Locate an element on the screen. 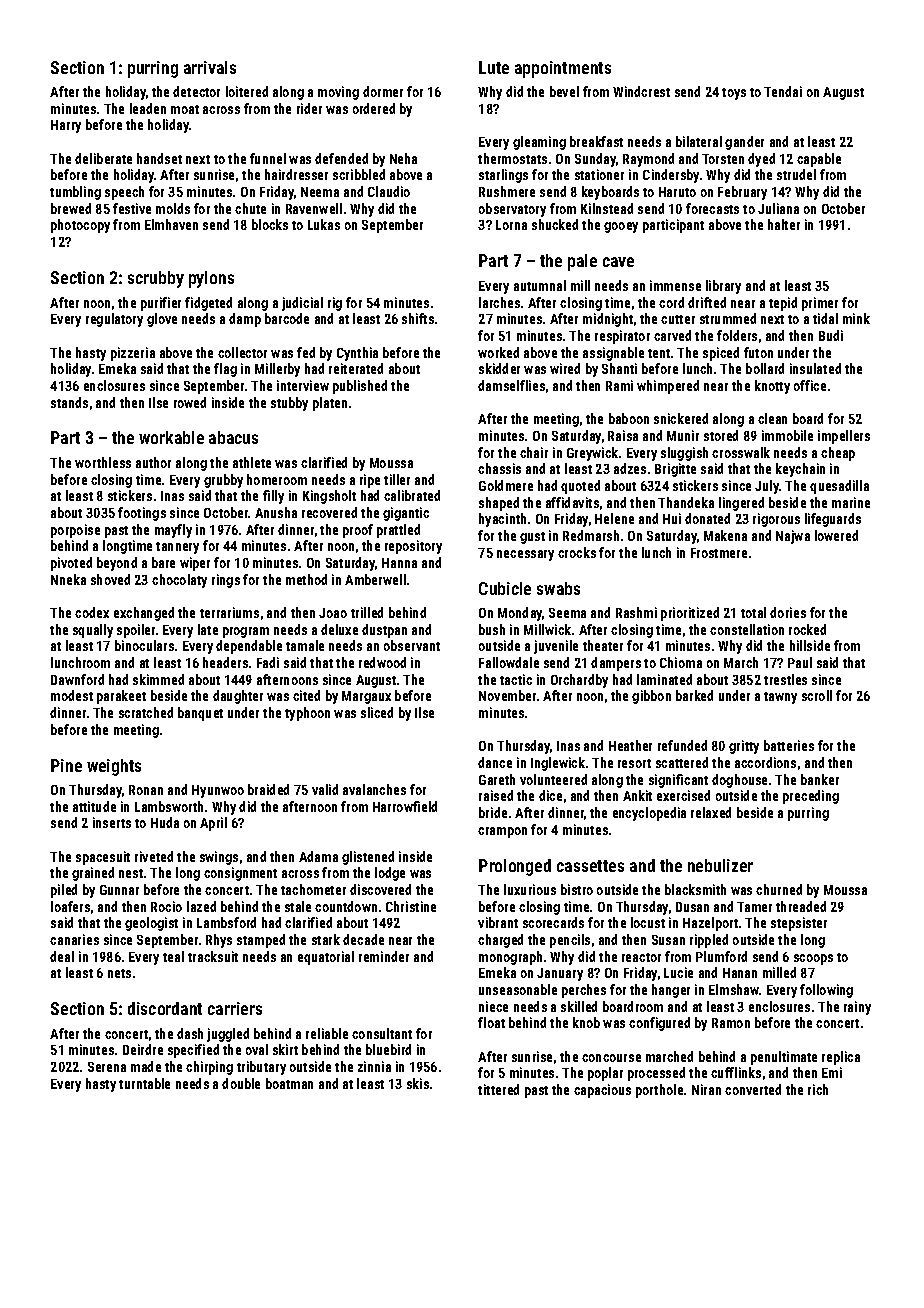  banquet is located at coordinates (200, 714).
